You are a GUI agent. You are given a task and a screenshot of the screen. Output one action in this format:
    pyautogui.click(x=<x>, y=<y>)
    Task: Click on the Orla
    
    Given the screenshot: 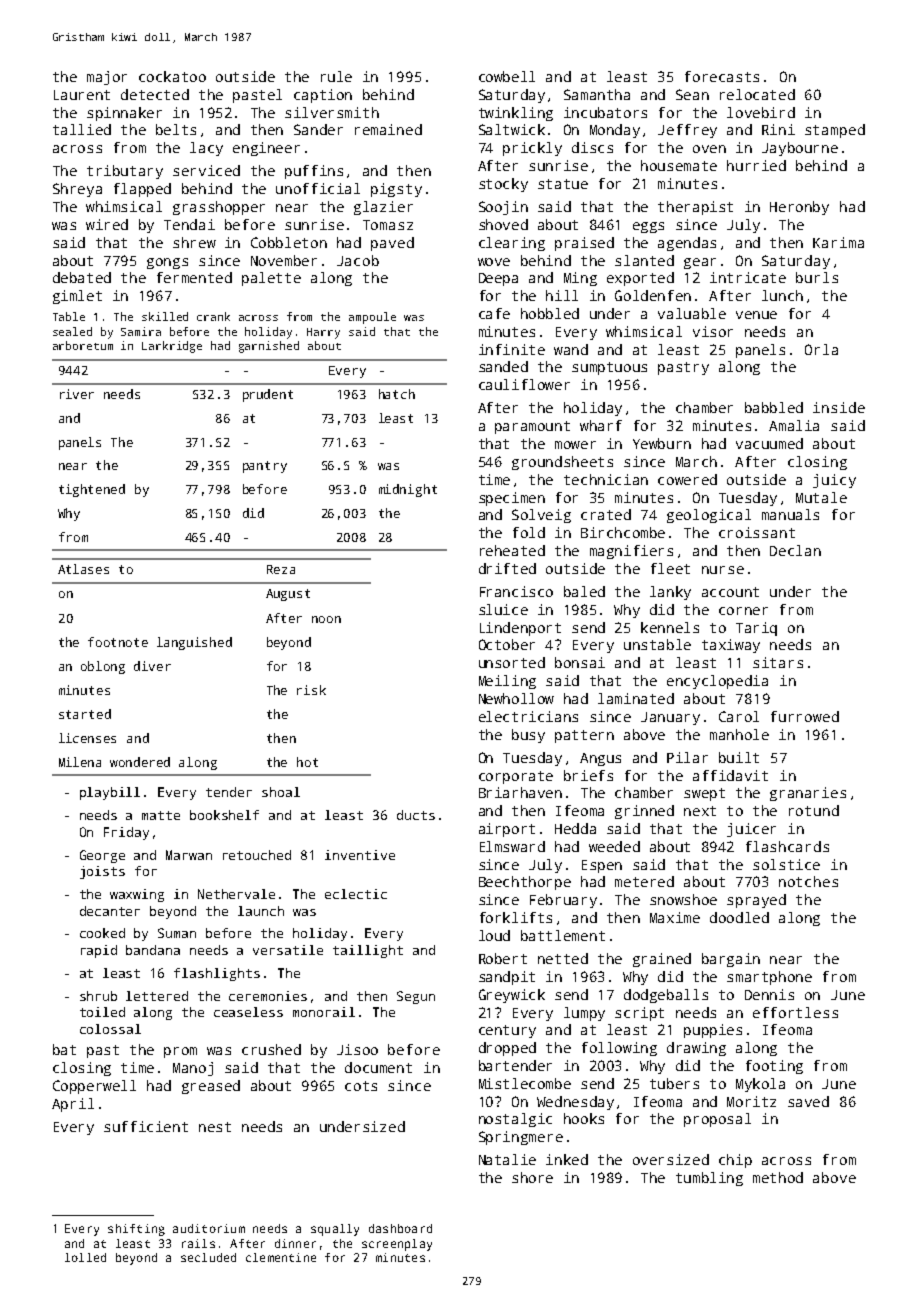 What is the action you would take?
    pyautogui.click(x=821, y=349)
